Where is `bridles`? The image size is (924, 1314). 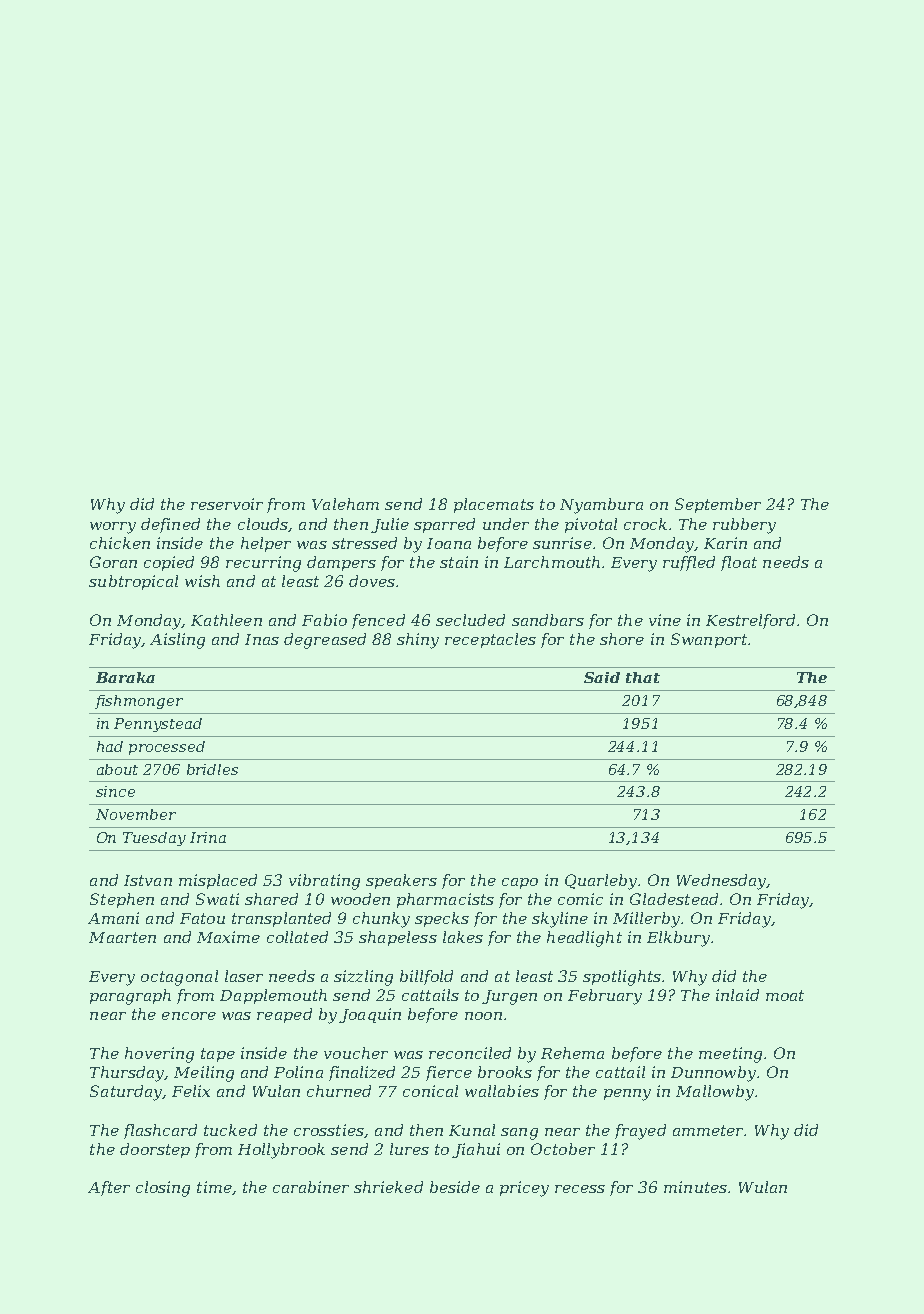 bridles is located at coordinates (212, 769).
